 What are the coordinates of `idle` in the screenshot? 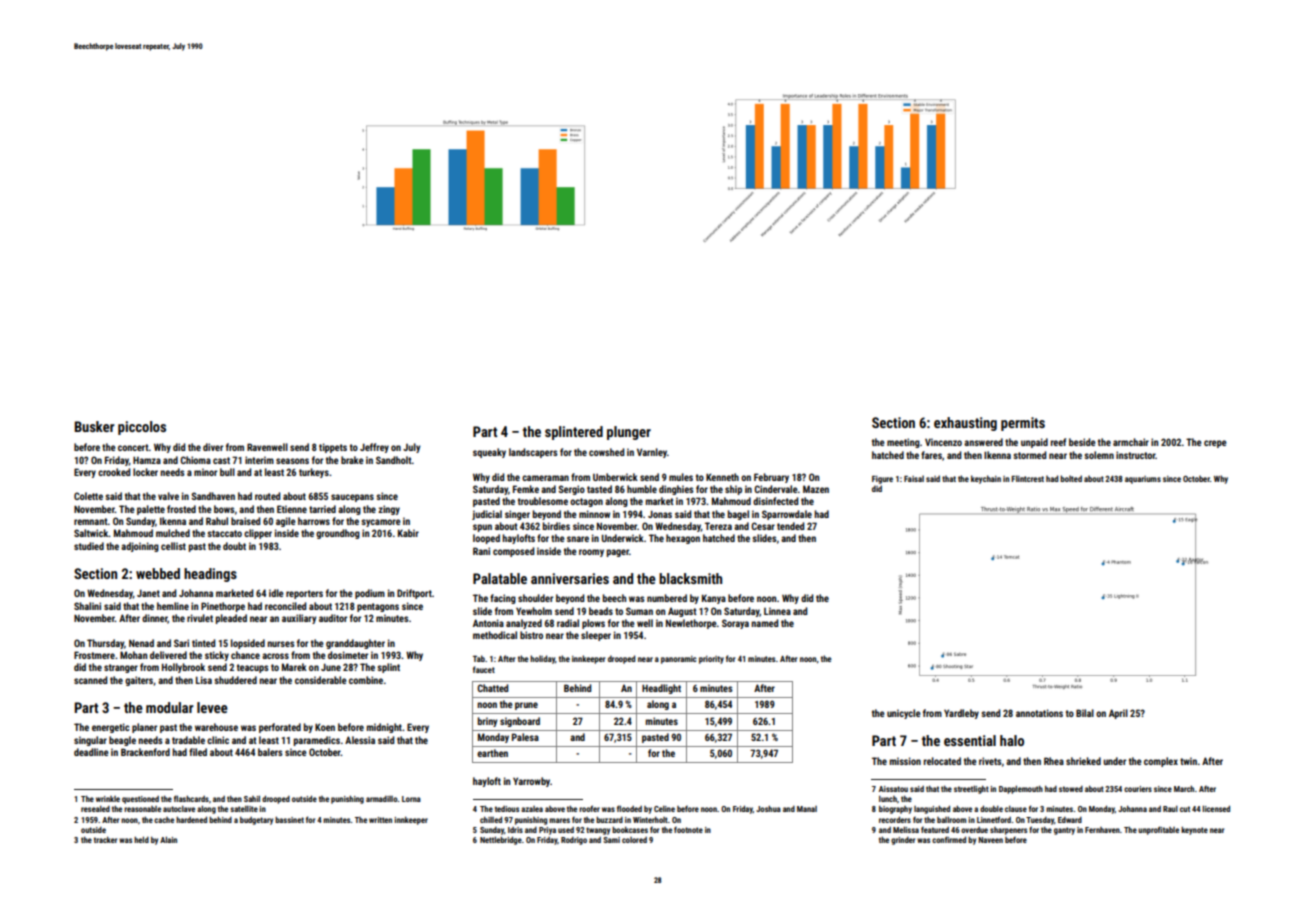 It's located at (276, 593).
